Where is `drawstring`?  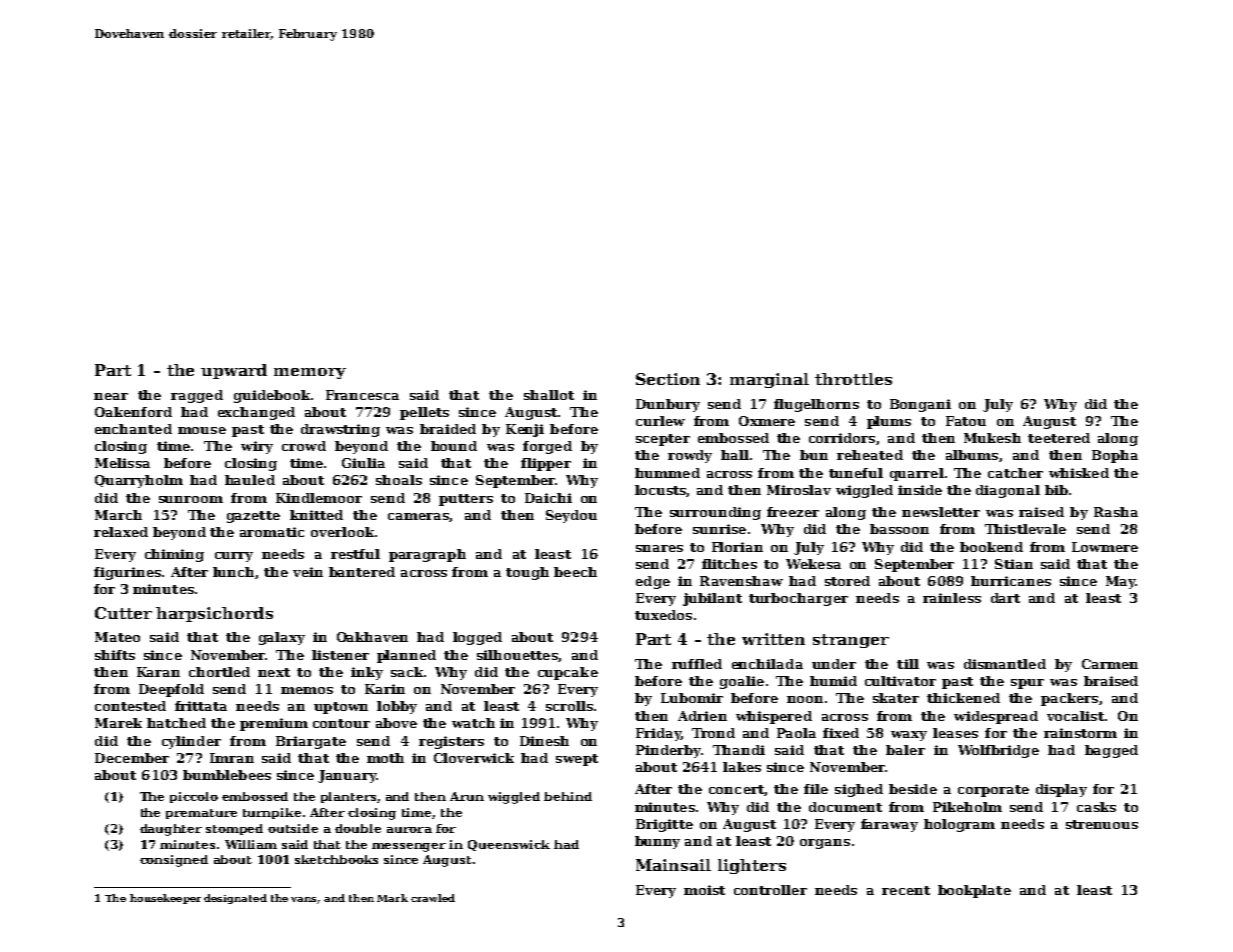 drawstring is located at coordinates (340, 430).
